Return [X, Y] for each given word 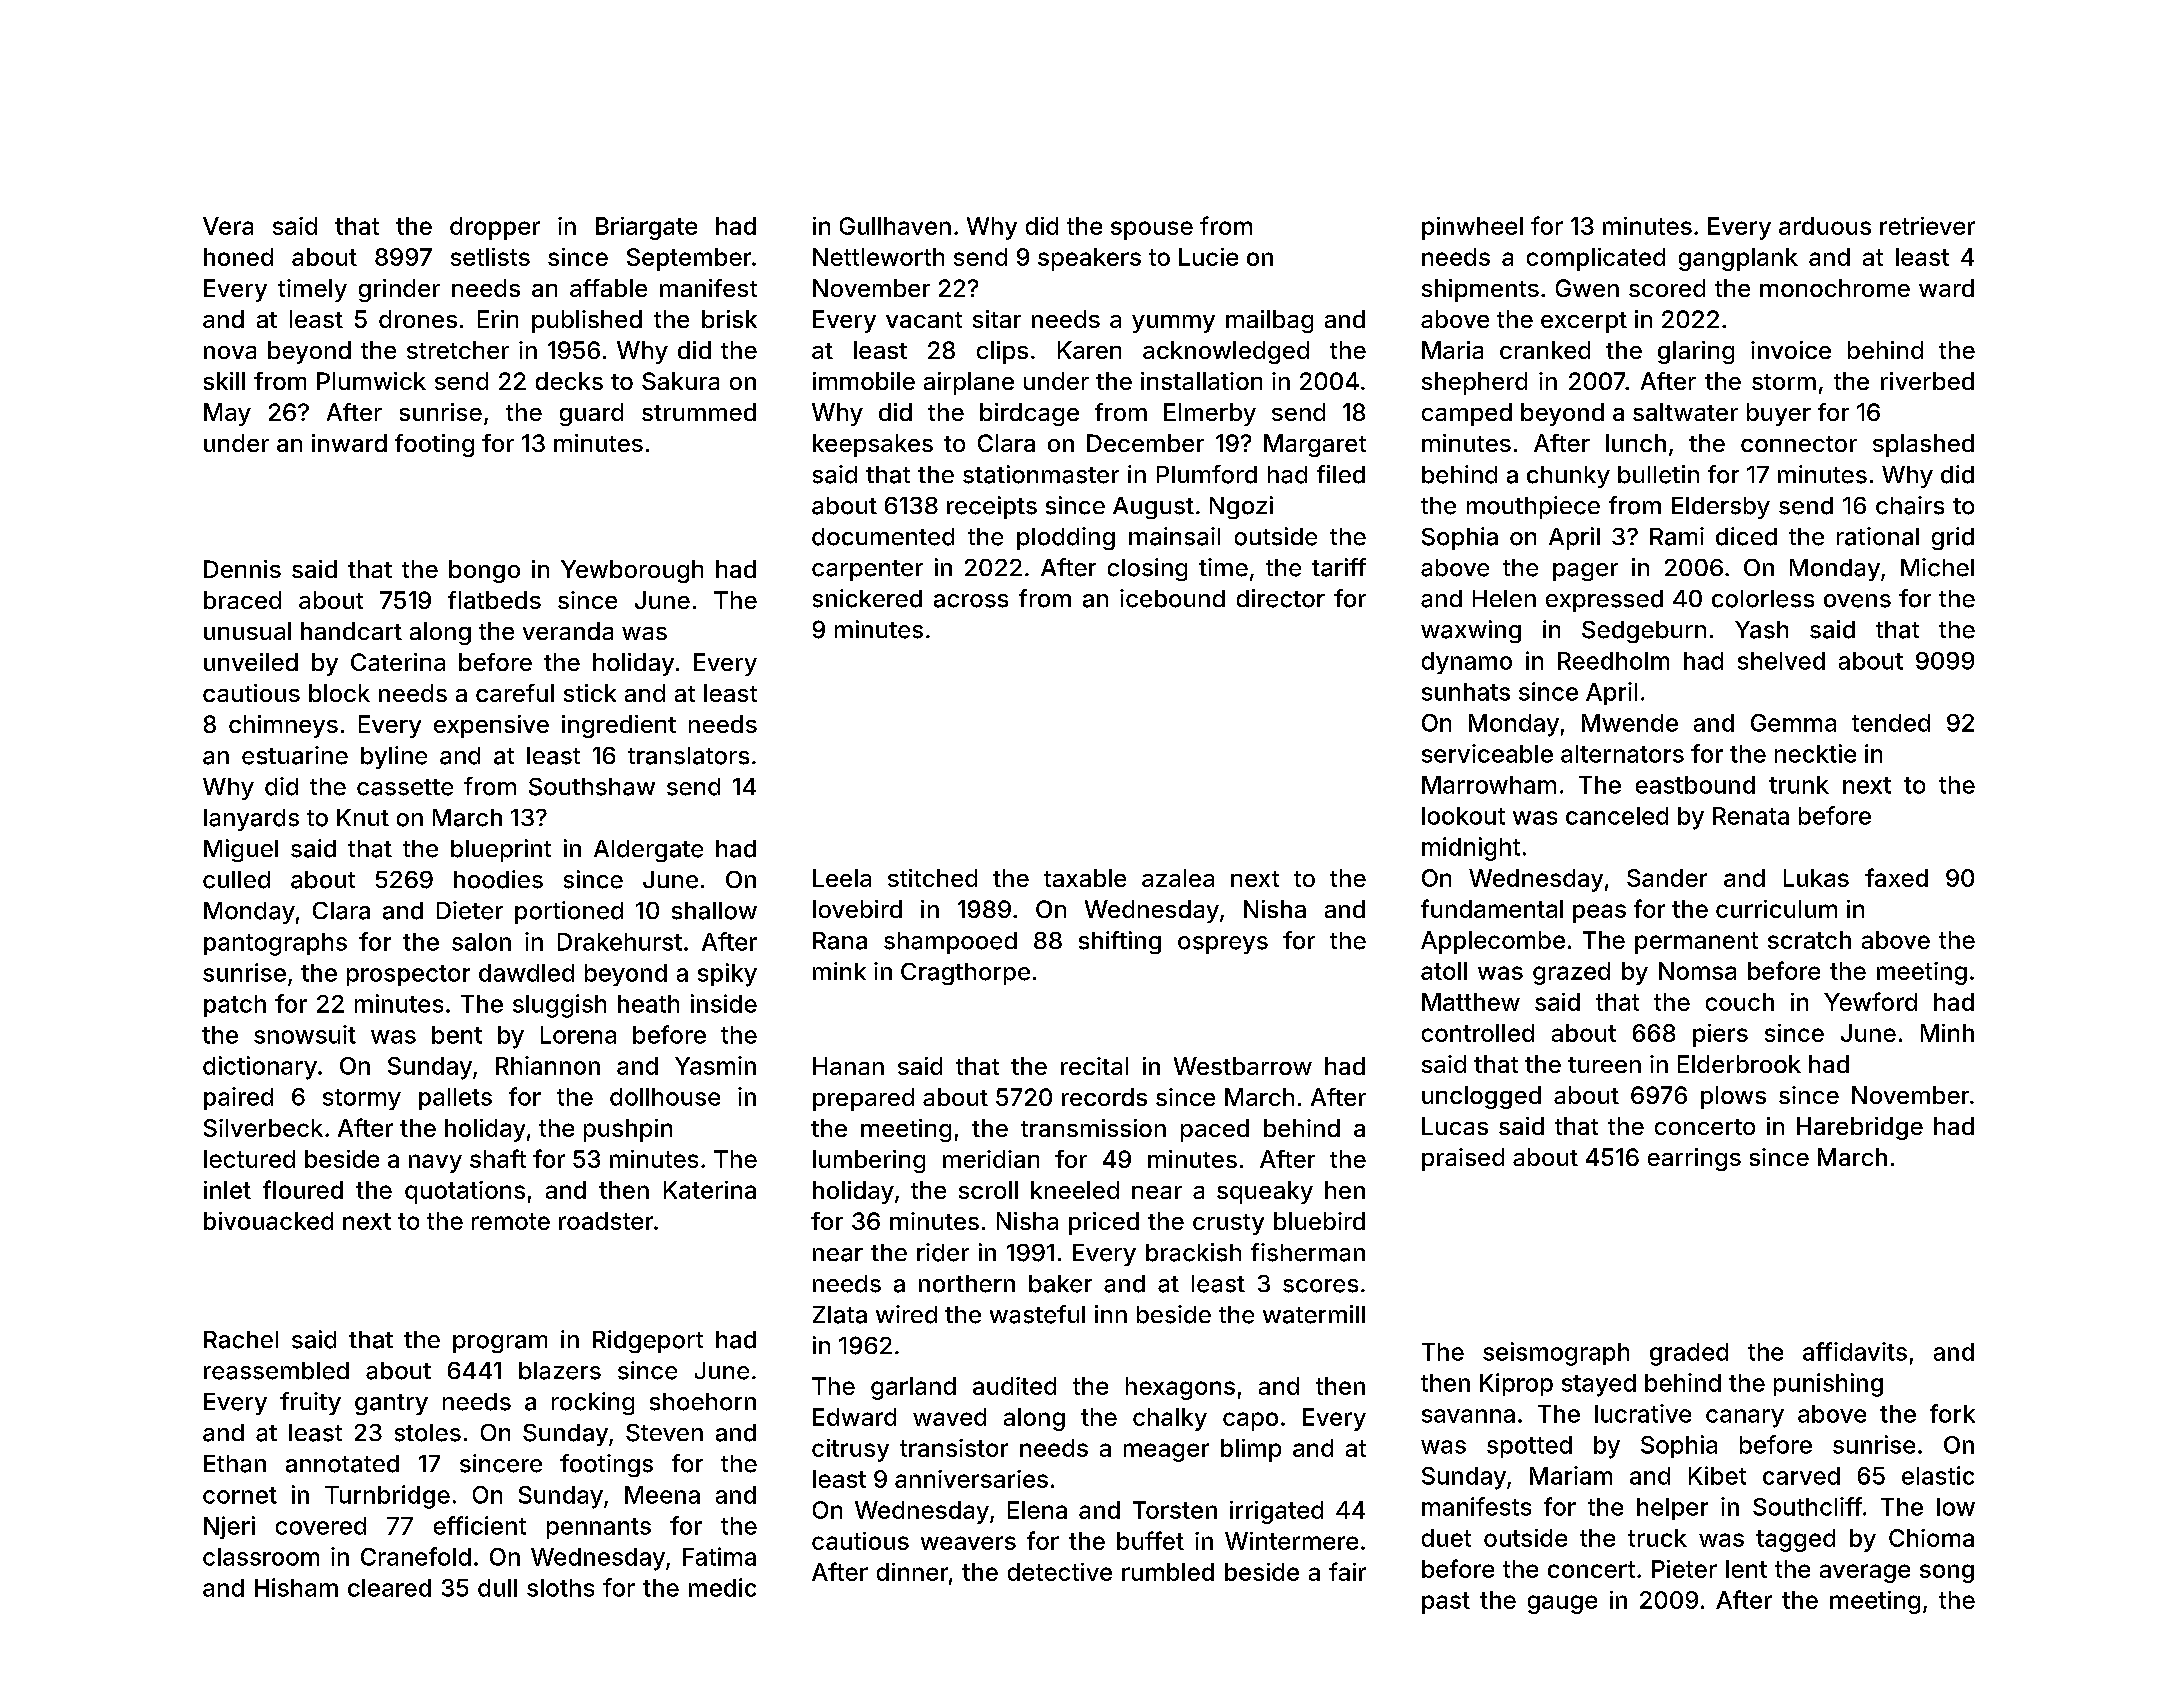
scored [1667, 288]
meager [1166, 1452]
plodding [1066, 538]
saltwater [1685, 412]
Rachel [241, 1340]
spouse [1152, 230]
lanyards [251, 820]
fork [1952, 1413]
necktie [1815, 753]
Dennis [242, 569]
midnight [1471, 849]
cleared [389, 1588]
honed [238, 257]
